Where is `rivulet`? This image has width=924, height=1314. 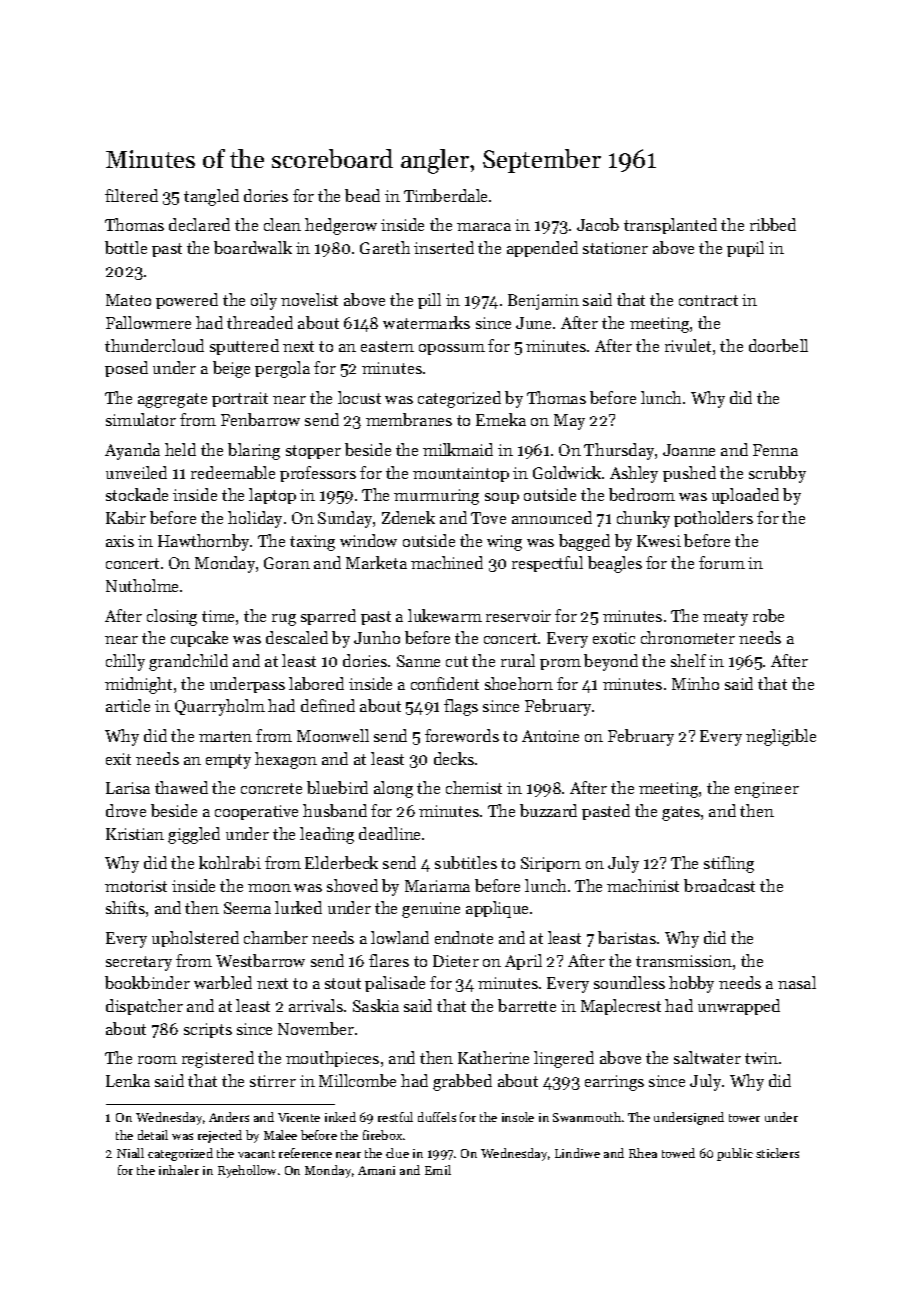
rivulet is located at coordinates (688, 345).
